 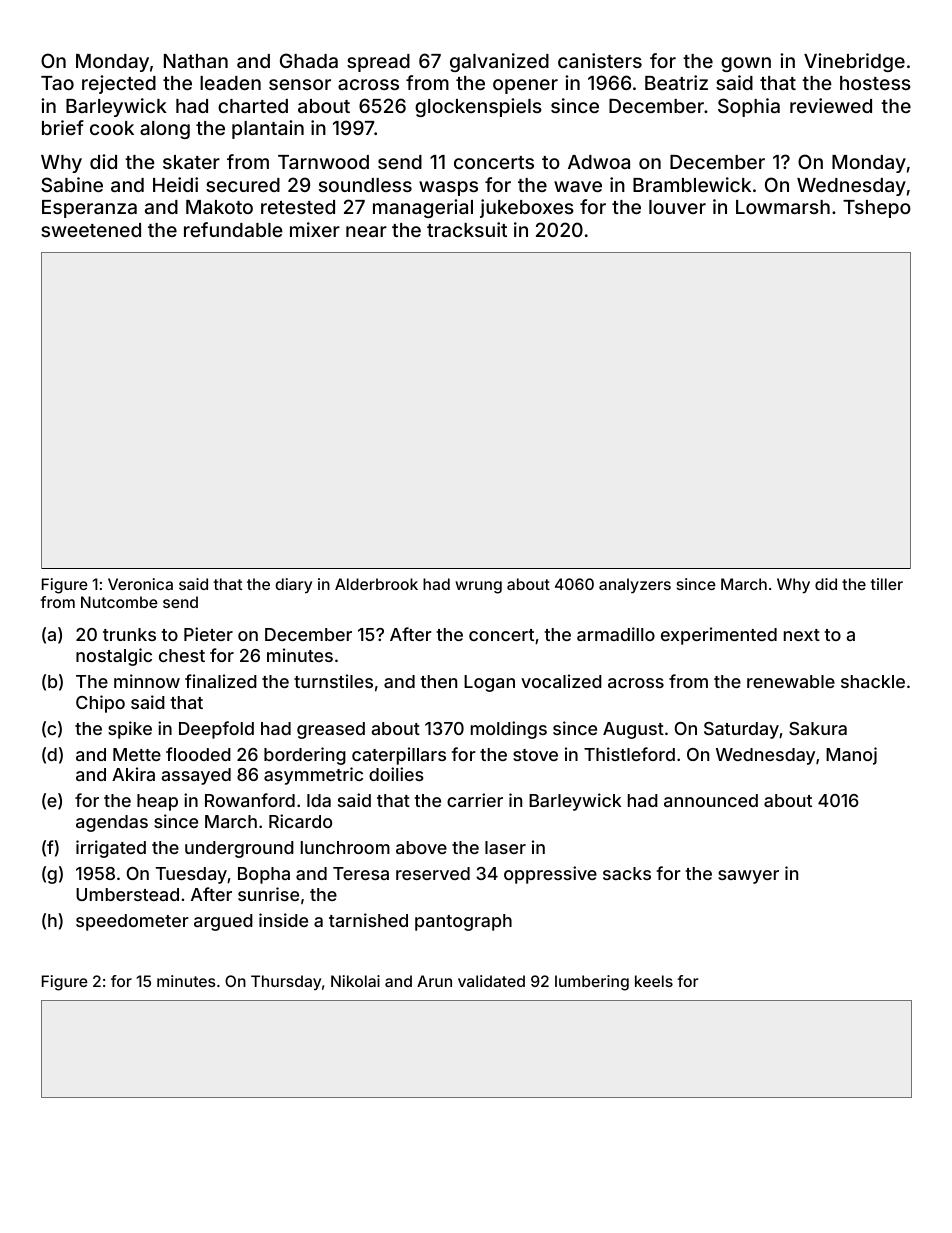 I want to click on experimented, so click(x=719, y=636).
